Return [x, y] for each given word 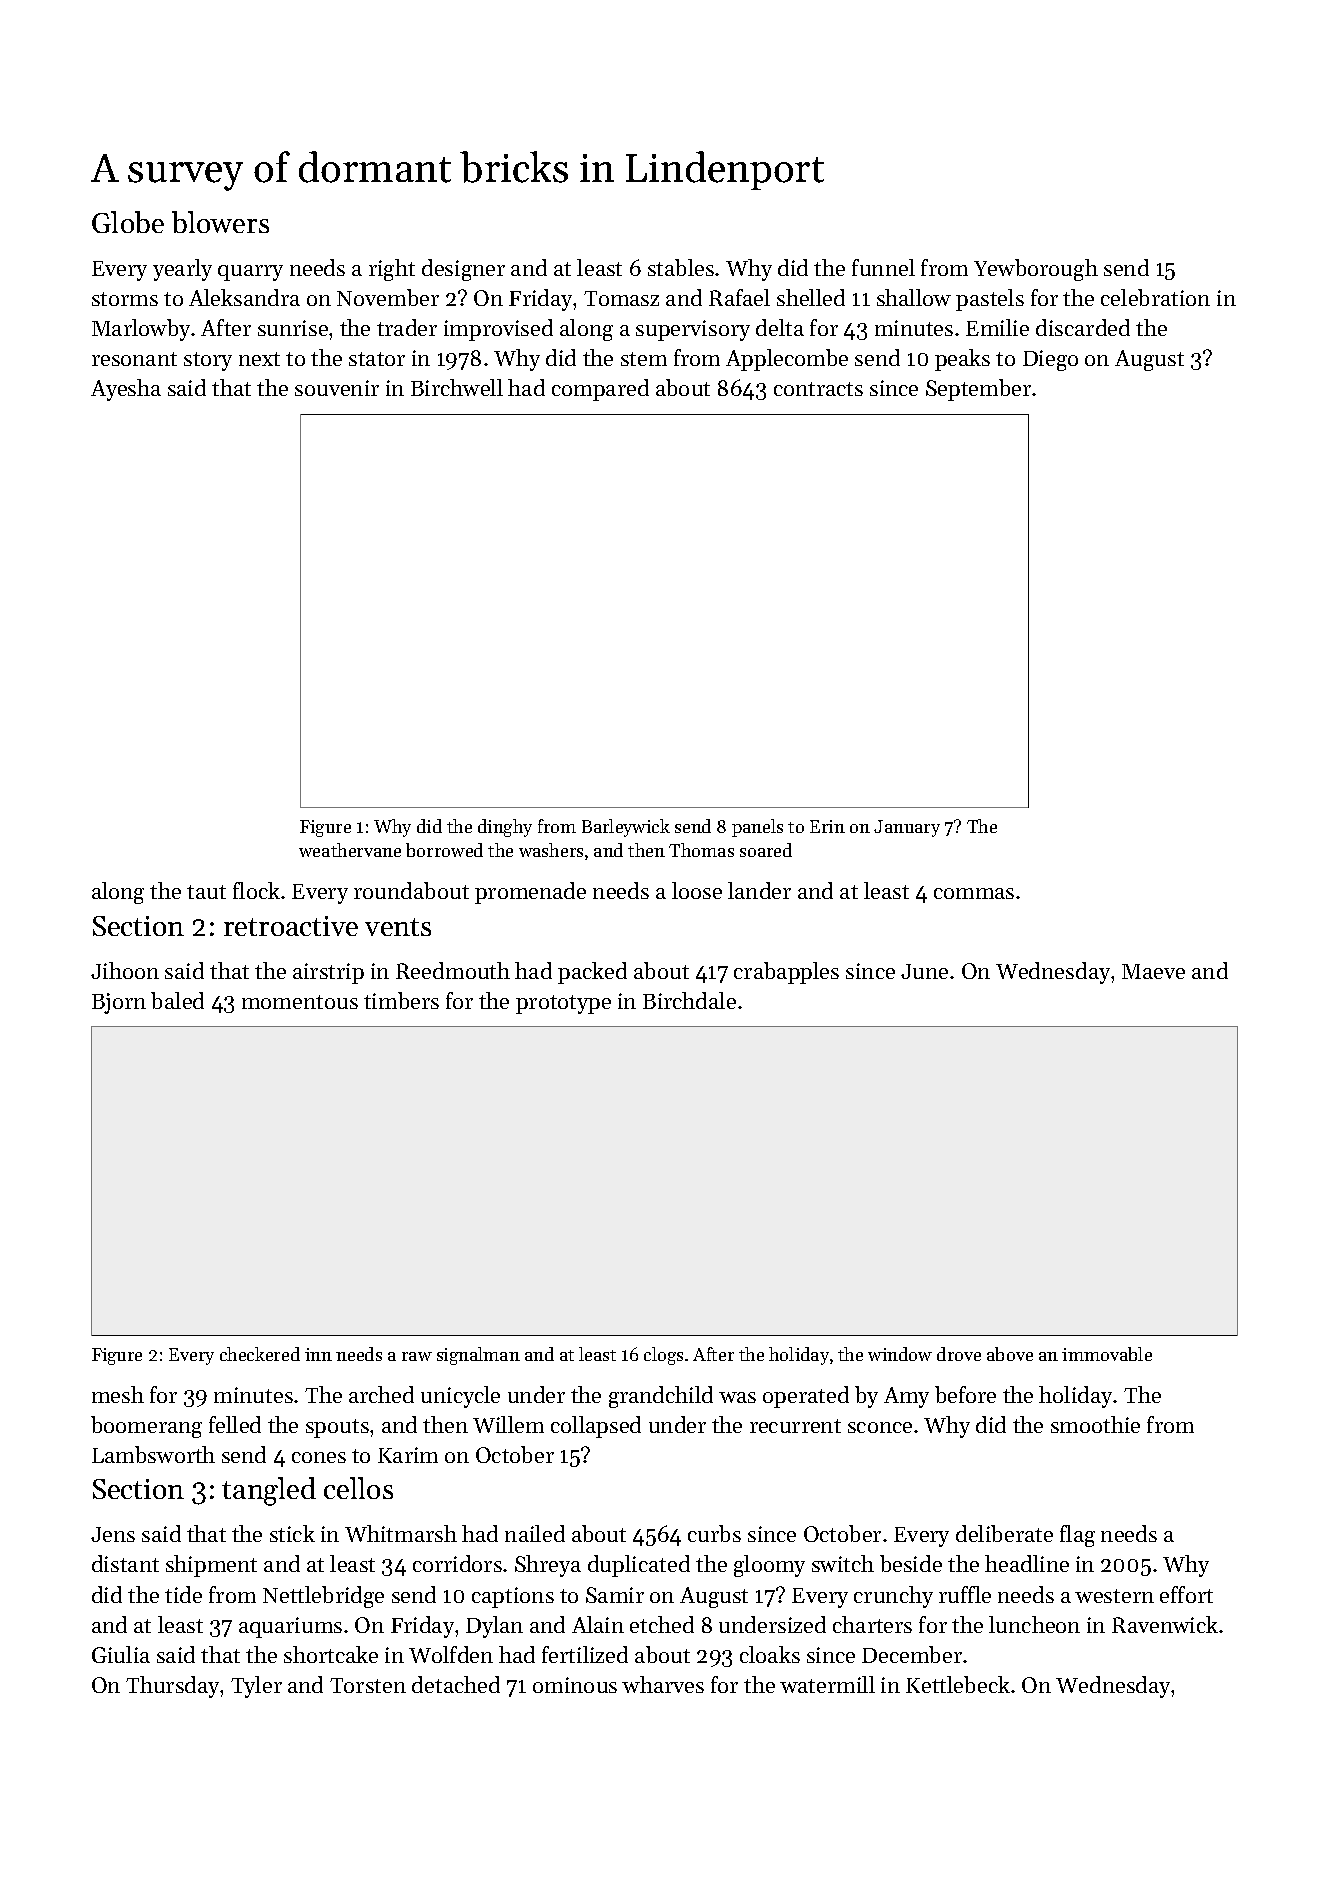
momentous [300, 1002]
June [924, 971]
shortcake [331, 1654]
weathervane [350, 850]
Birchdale [689, 1000]
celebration [1155, 297]
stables [681, 267]
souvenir [337, 388]
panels [757, 828]
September [978, 390]
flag [1077, 1536]
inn [318, 1354]
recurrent [795, 1426]
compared [600, 390]
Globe [128, 222]
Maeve [1153, 971]
